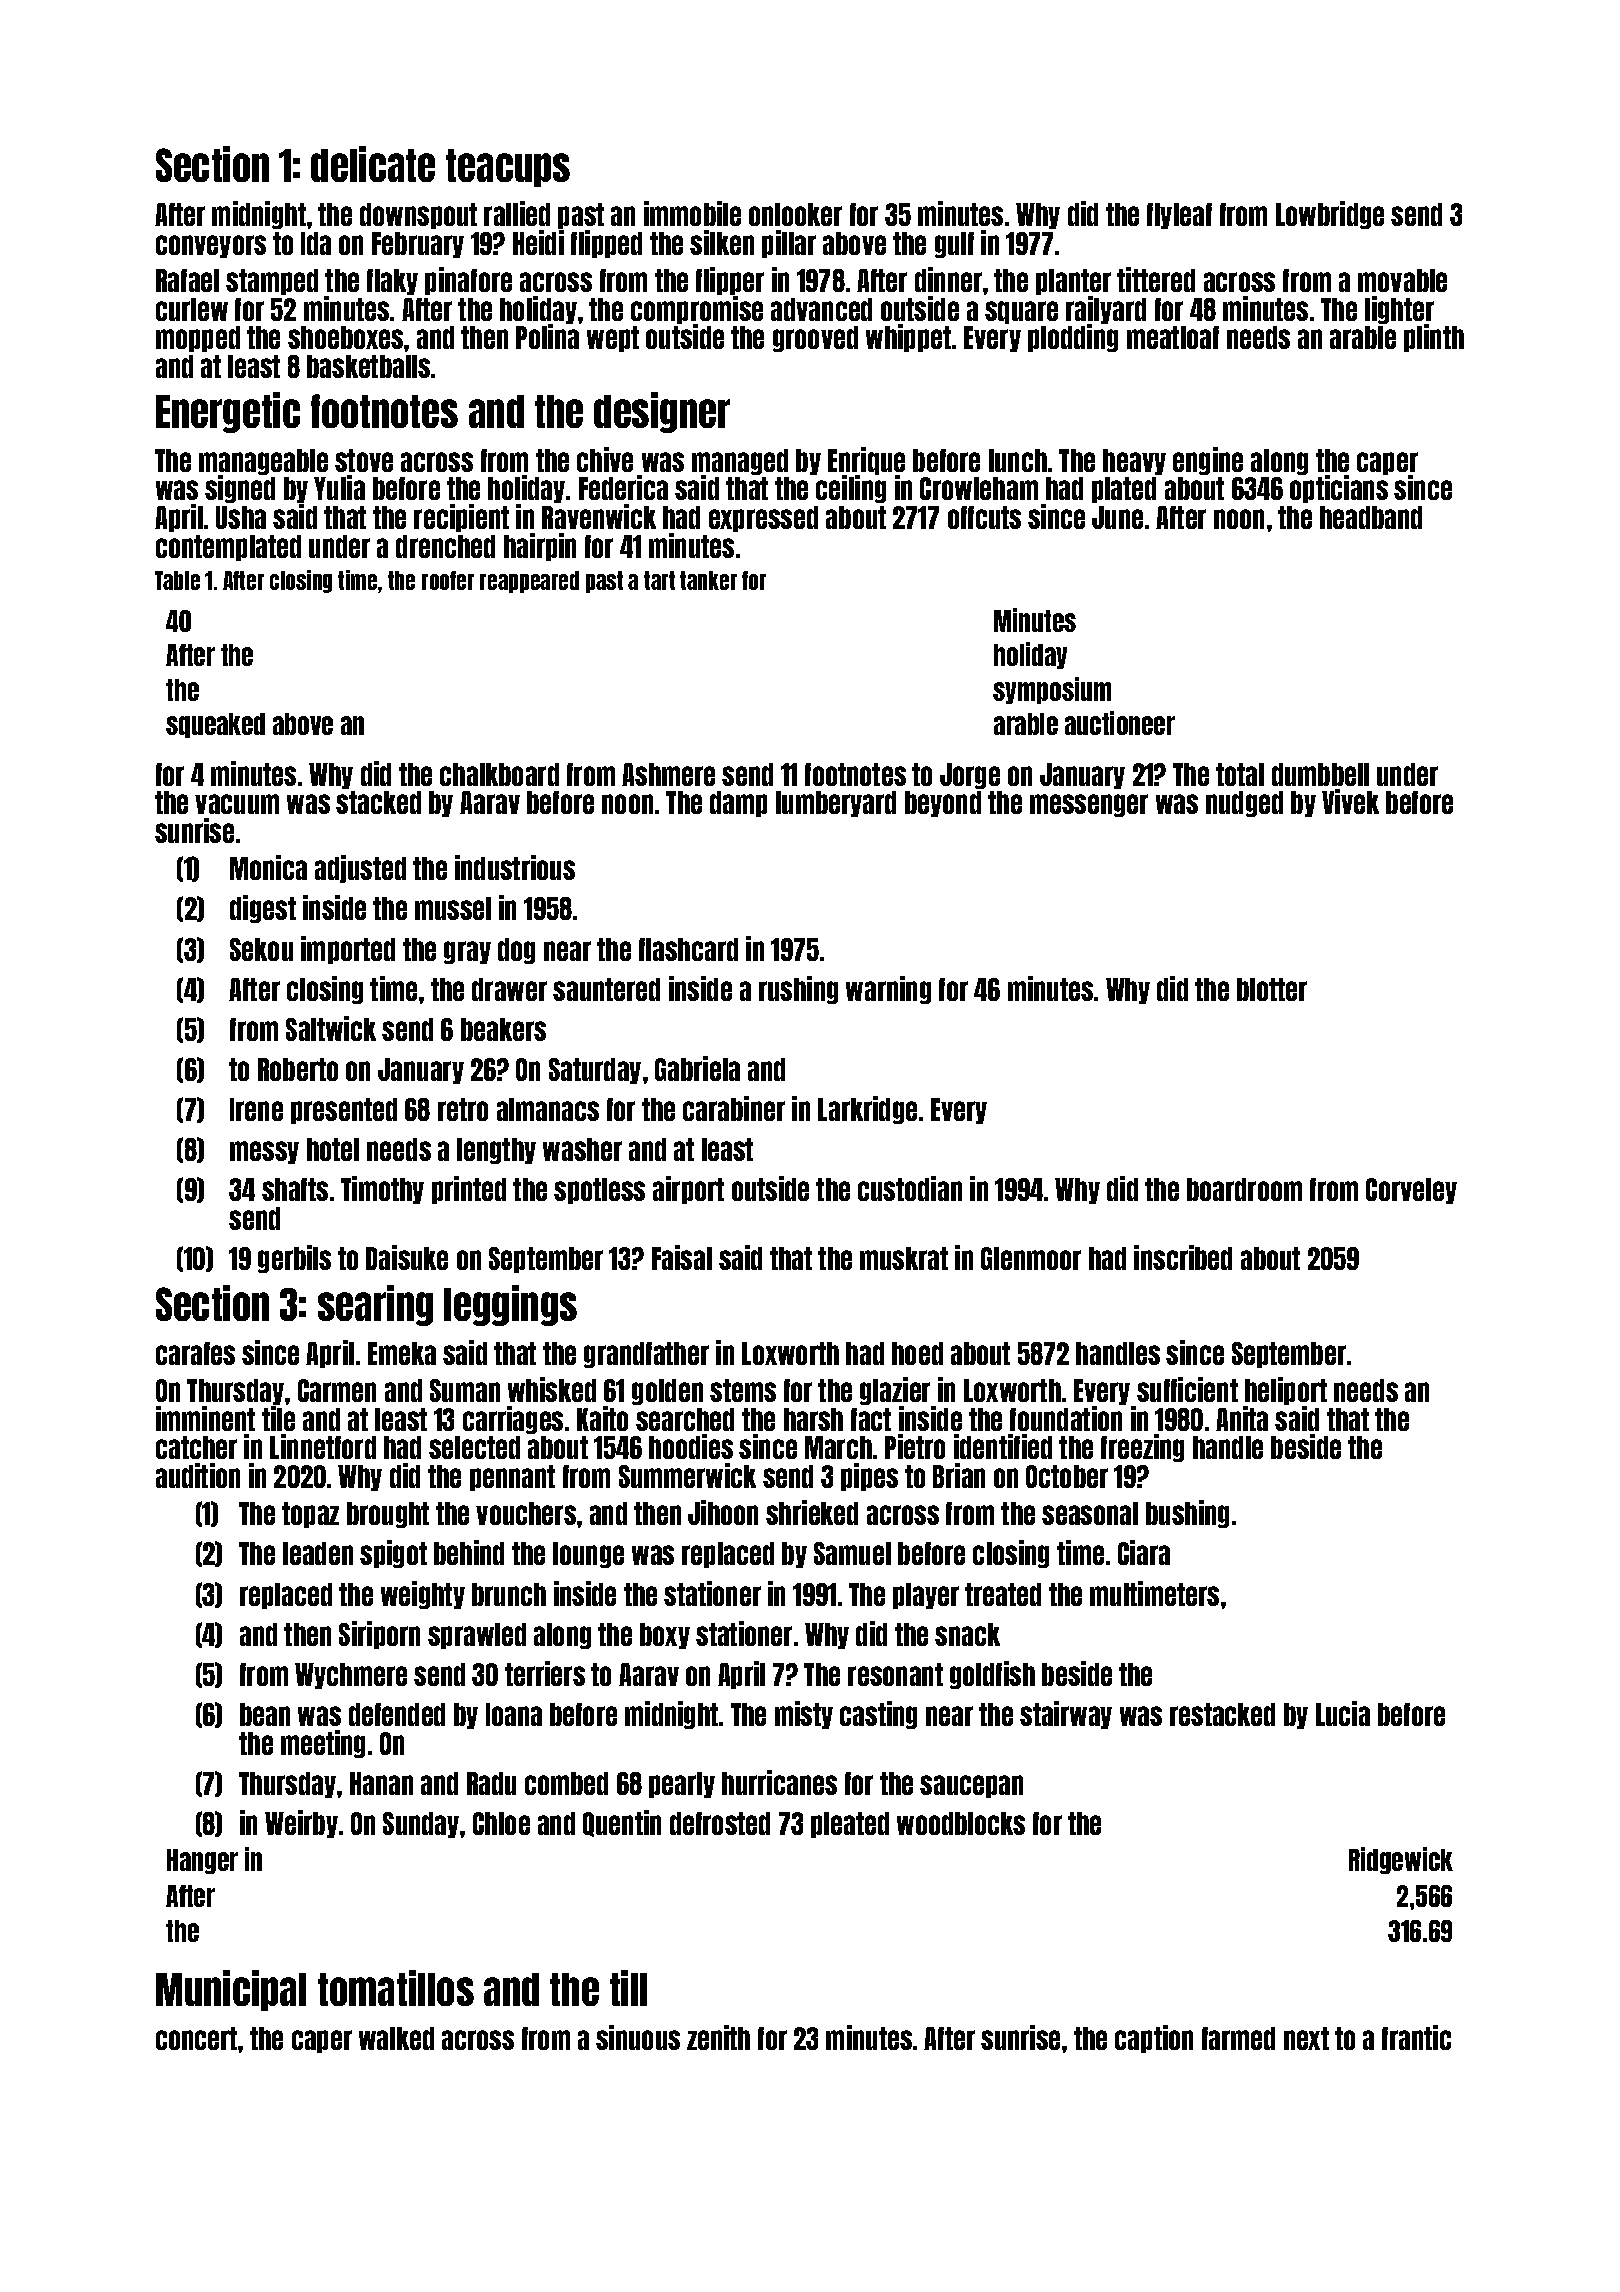 This screenshot has height=2292, width=1620. I want to click on delicate, so click(373, 164).
